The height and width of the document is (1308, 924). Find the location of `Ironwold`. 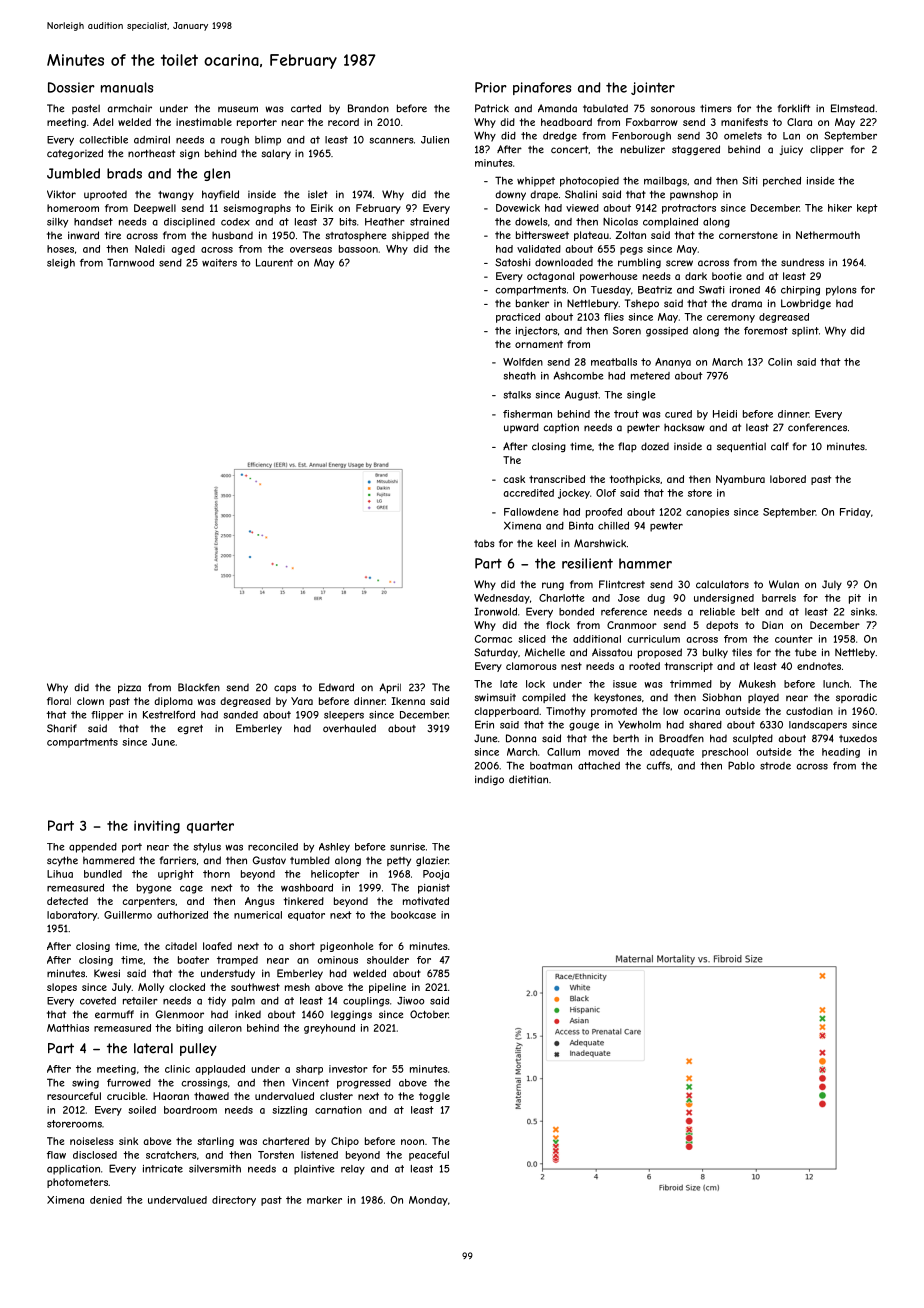

Ironwold is located at coordinates (496, 611).
